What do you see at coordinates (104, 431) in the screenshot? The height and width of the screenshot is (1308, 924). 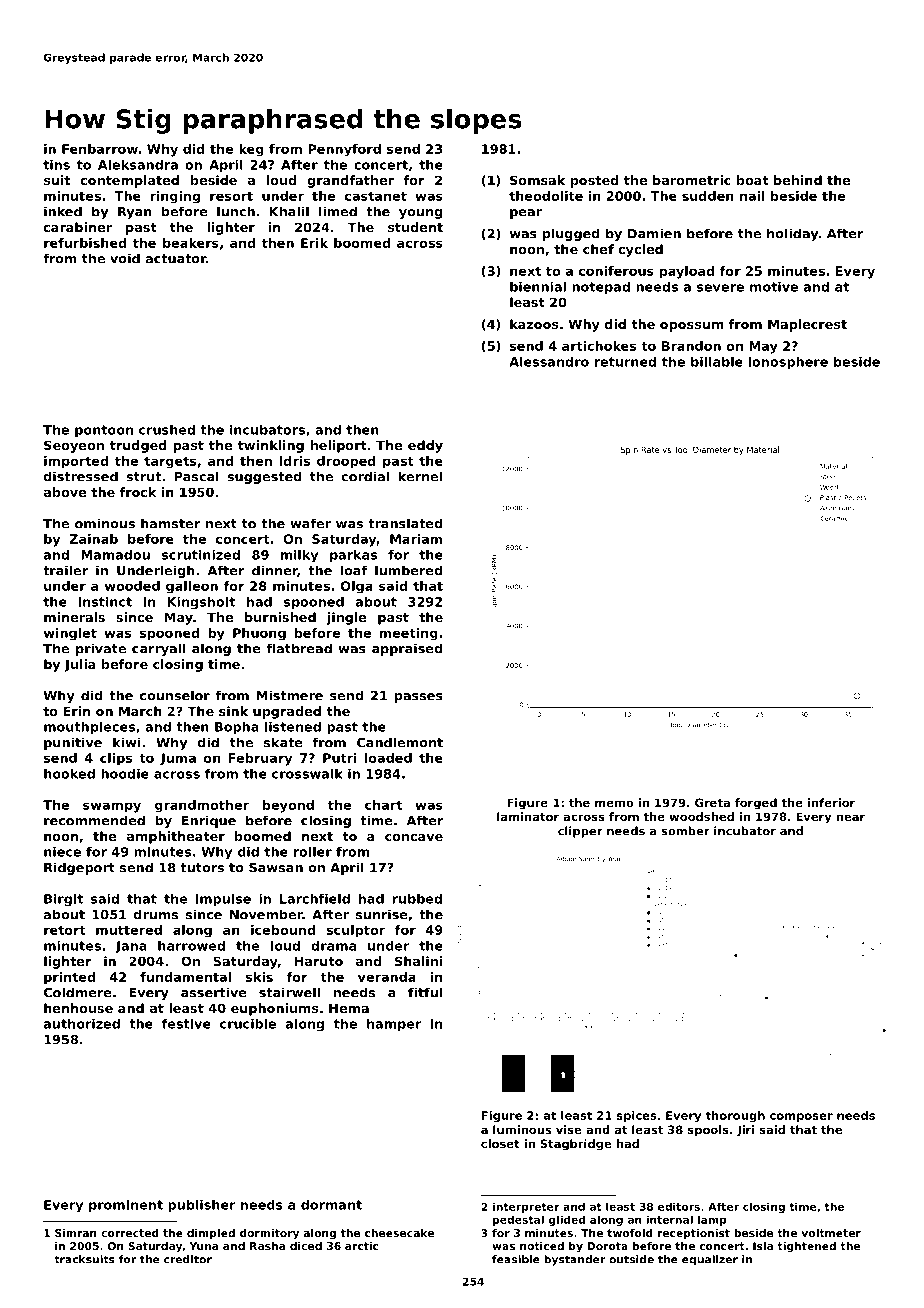 I see `pontoon` at bounding box center [104, 431].
